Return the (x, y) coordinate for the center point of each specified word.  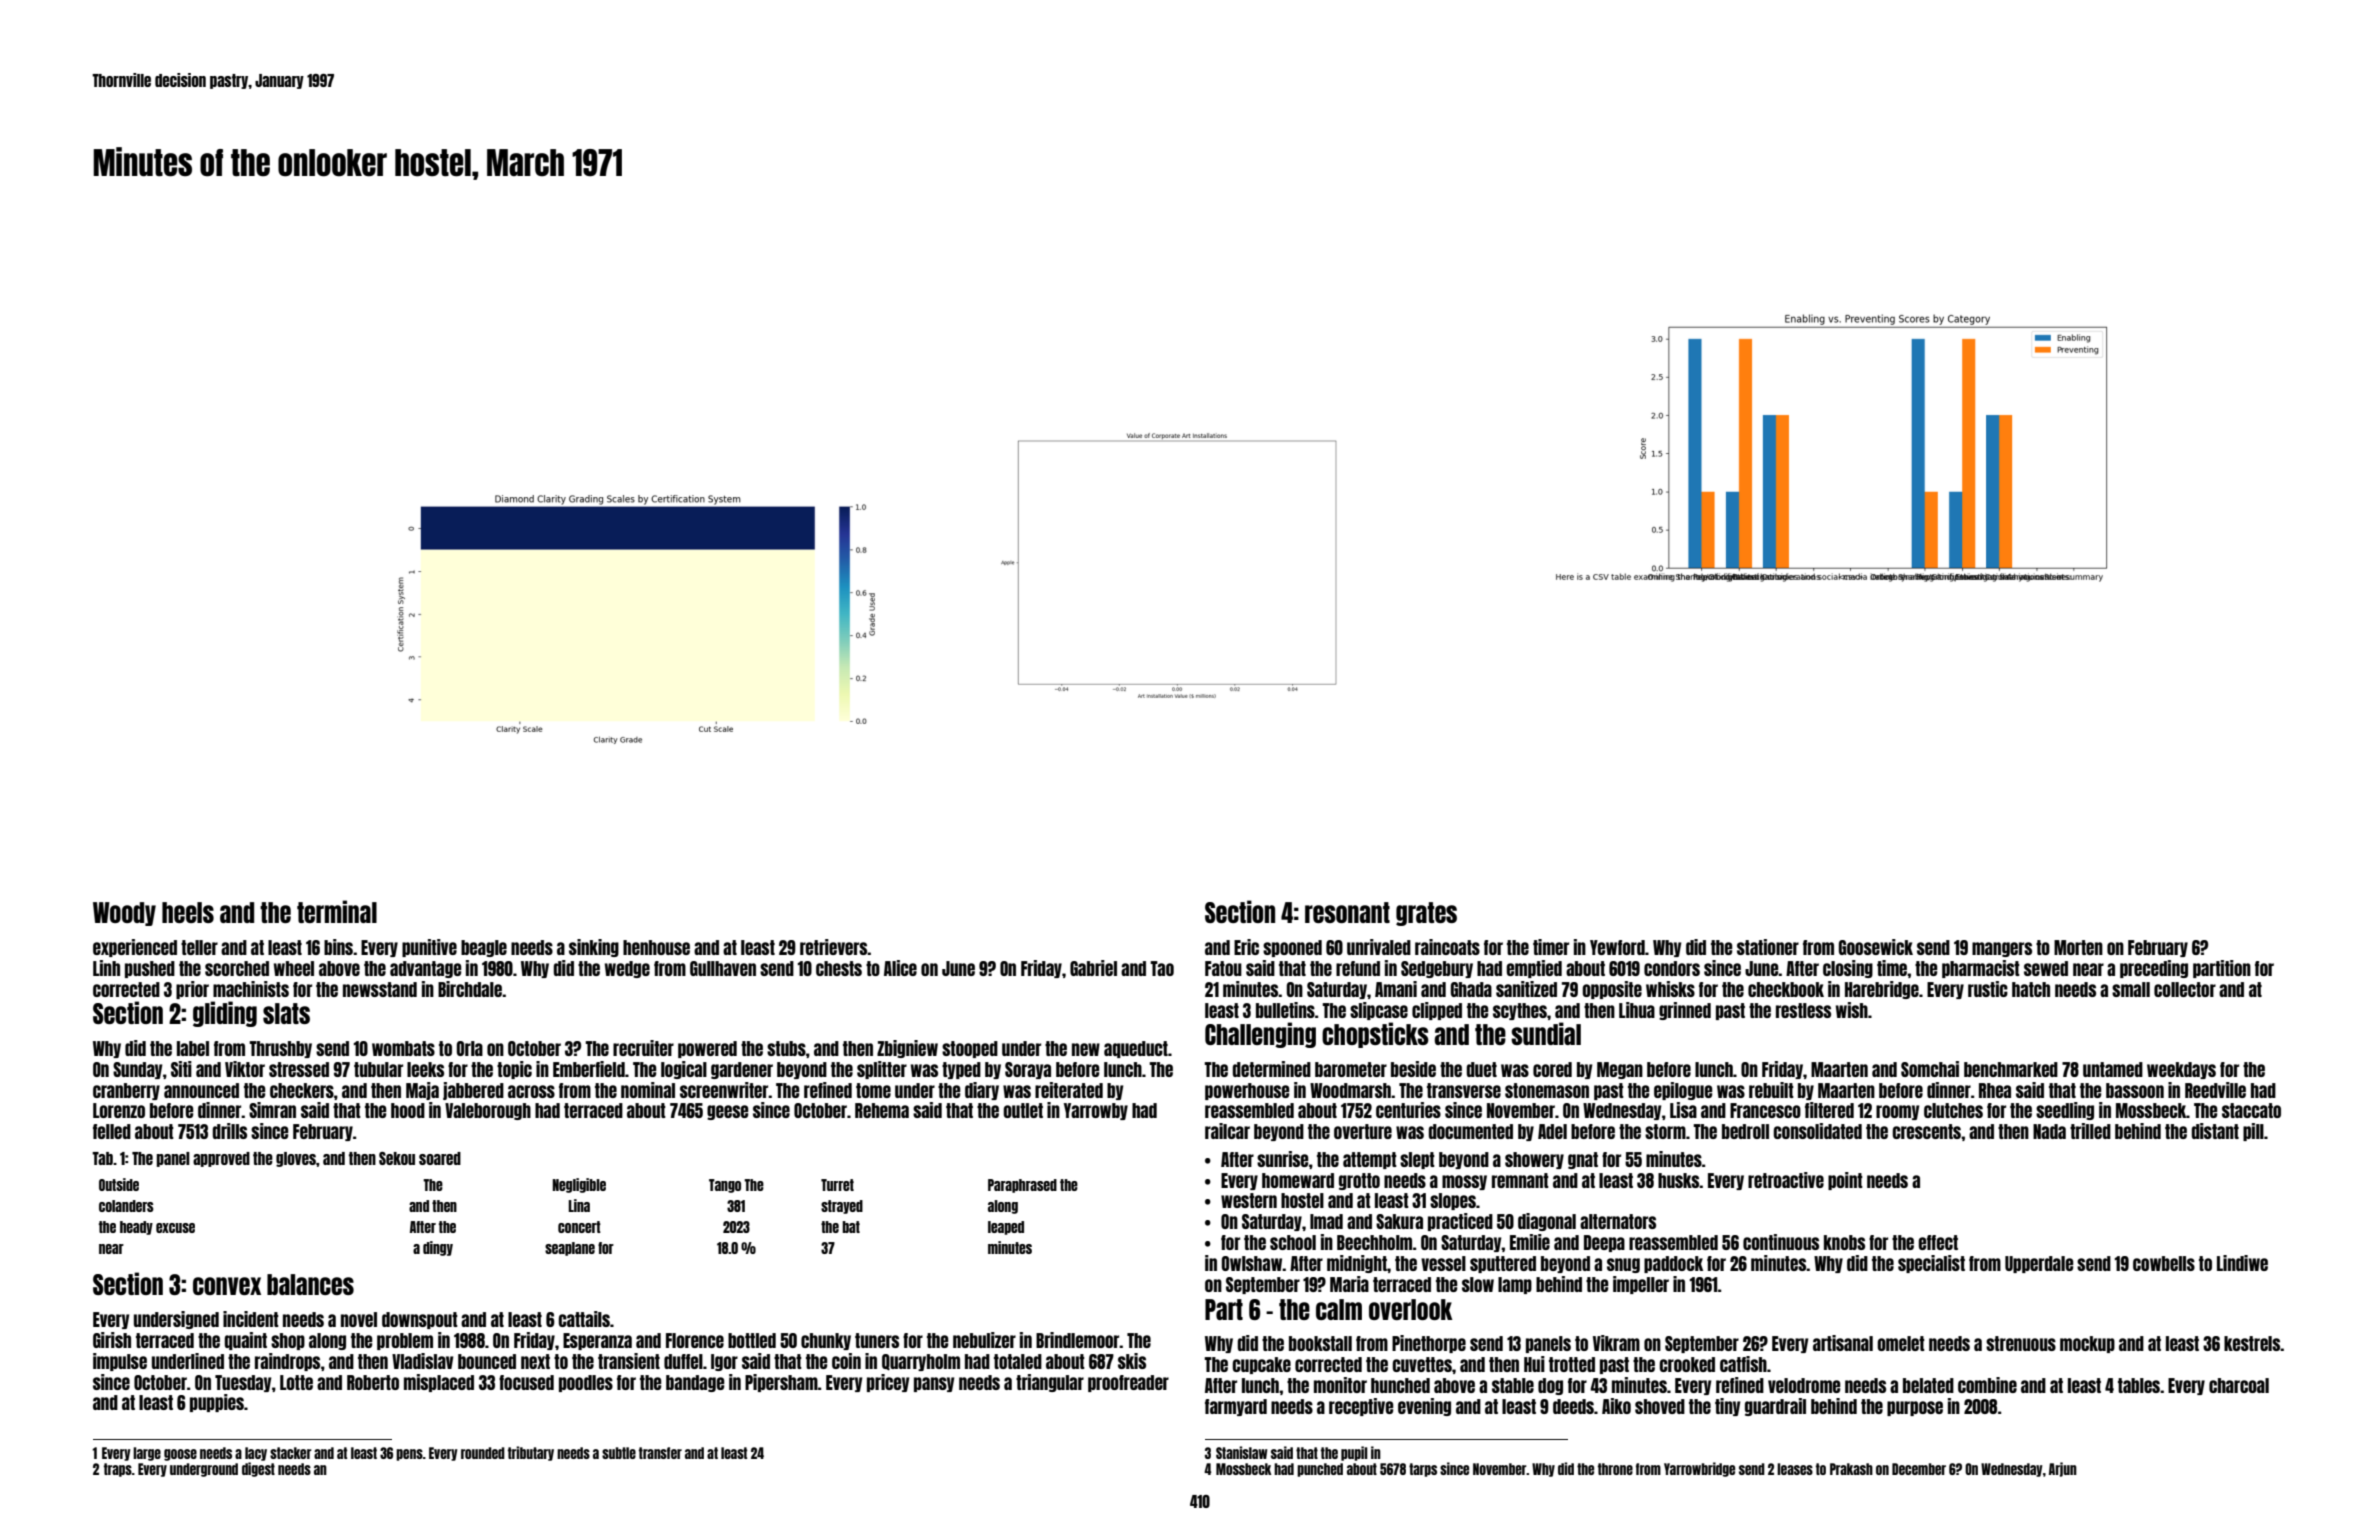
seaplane (570, 1249)
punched (1320, 1470)
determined (1271, 1069)
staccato (2251, 1110)
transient (629, 1361)
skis (1132, 1361)
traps (118, 1470)
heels (188, 912)
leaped (1006, 1228)
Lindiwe (2242, 1263)
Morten (2078, 947)
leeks (425, 1069)
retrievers (834, 947)
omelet (1901, 1343)
